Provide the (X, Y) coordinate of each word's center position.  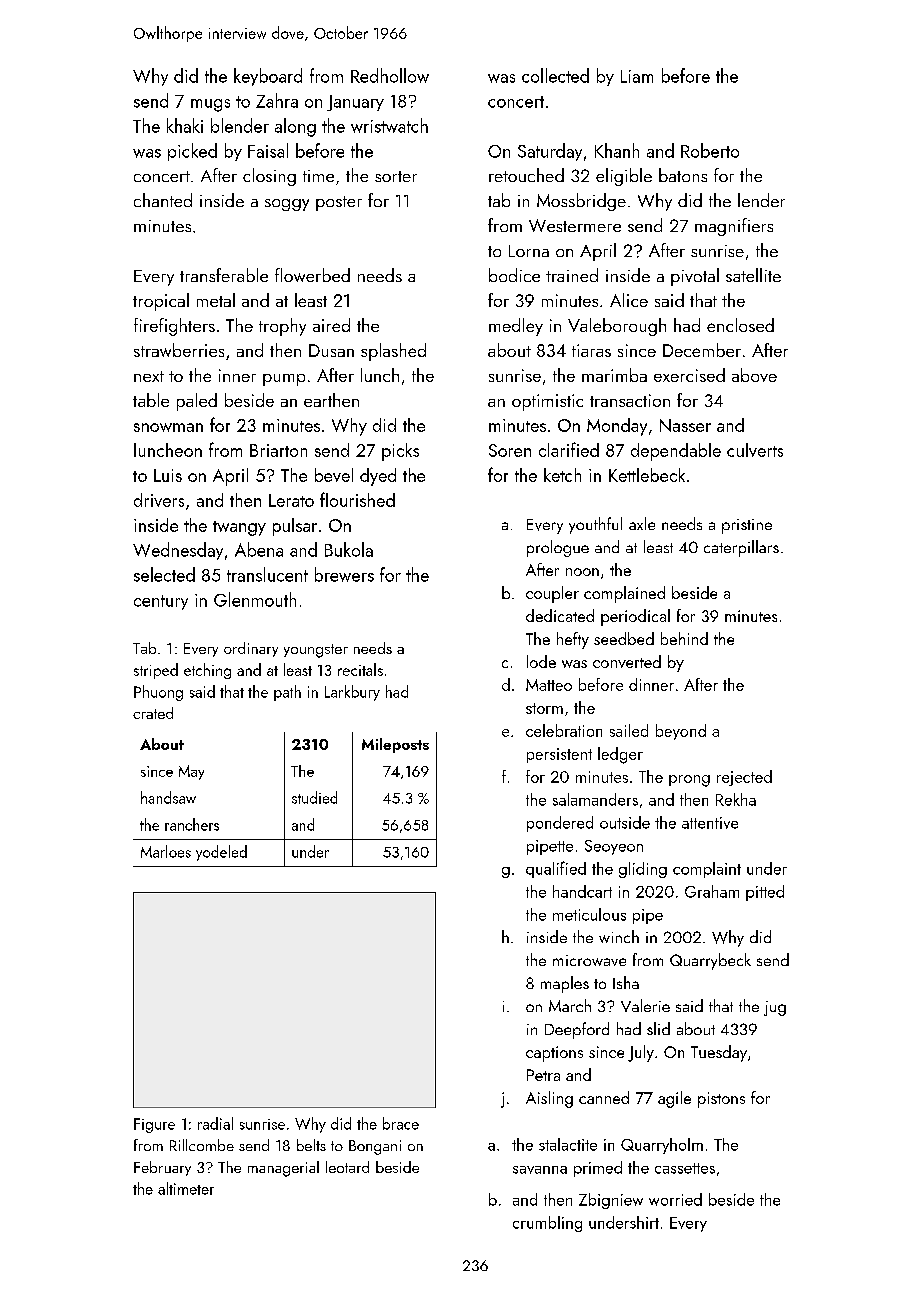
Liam (637, 76)
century (161, 602)
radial (215, 1123)
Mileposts (395, 745)
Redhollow (390, 75)
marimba (614, 375)
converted (627, 661)
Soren (510, 450)
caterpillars (741, 548)
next (149, 376)
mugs (210, 105)
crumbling (547, 1224)
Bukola (349, 549)
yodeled (221, 853)
